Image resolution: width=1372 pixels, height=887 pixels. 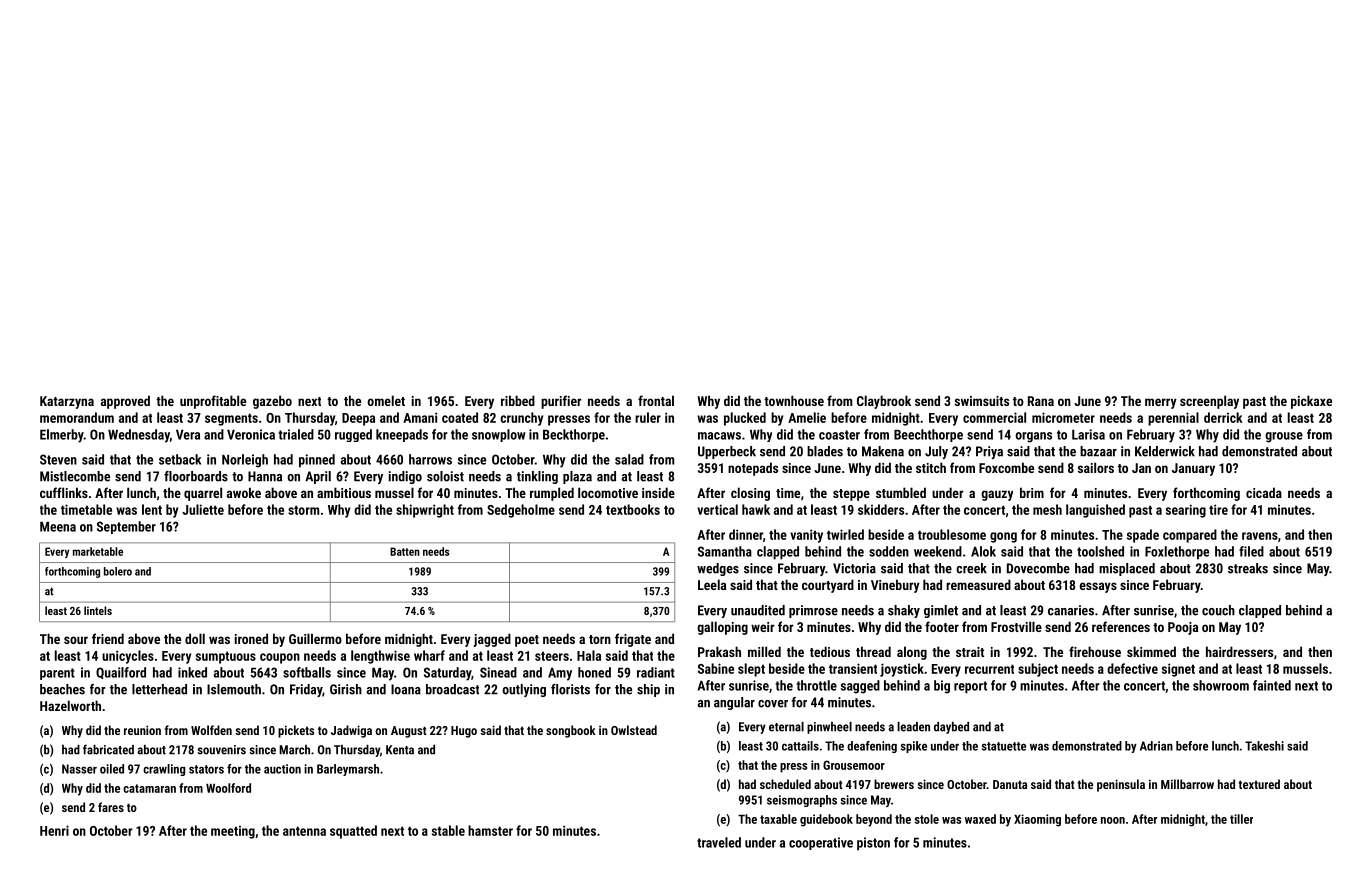 I want to click on fainted, so click(x=1272, y=685).
